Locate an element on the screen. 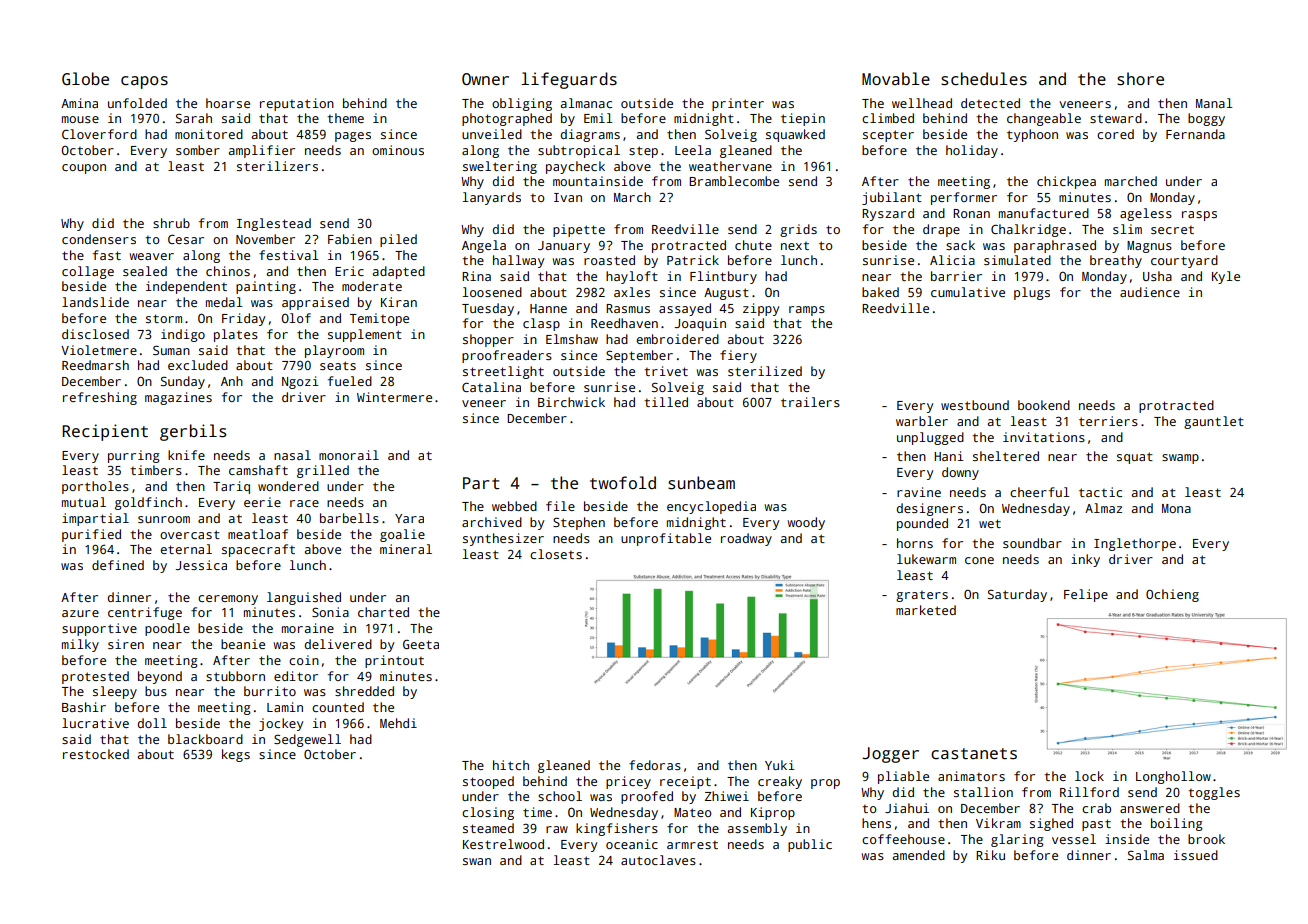 Image resolution: width=1308 pixels, height=924 pixels. shore is located at coordinates (1140, 79).
